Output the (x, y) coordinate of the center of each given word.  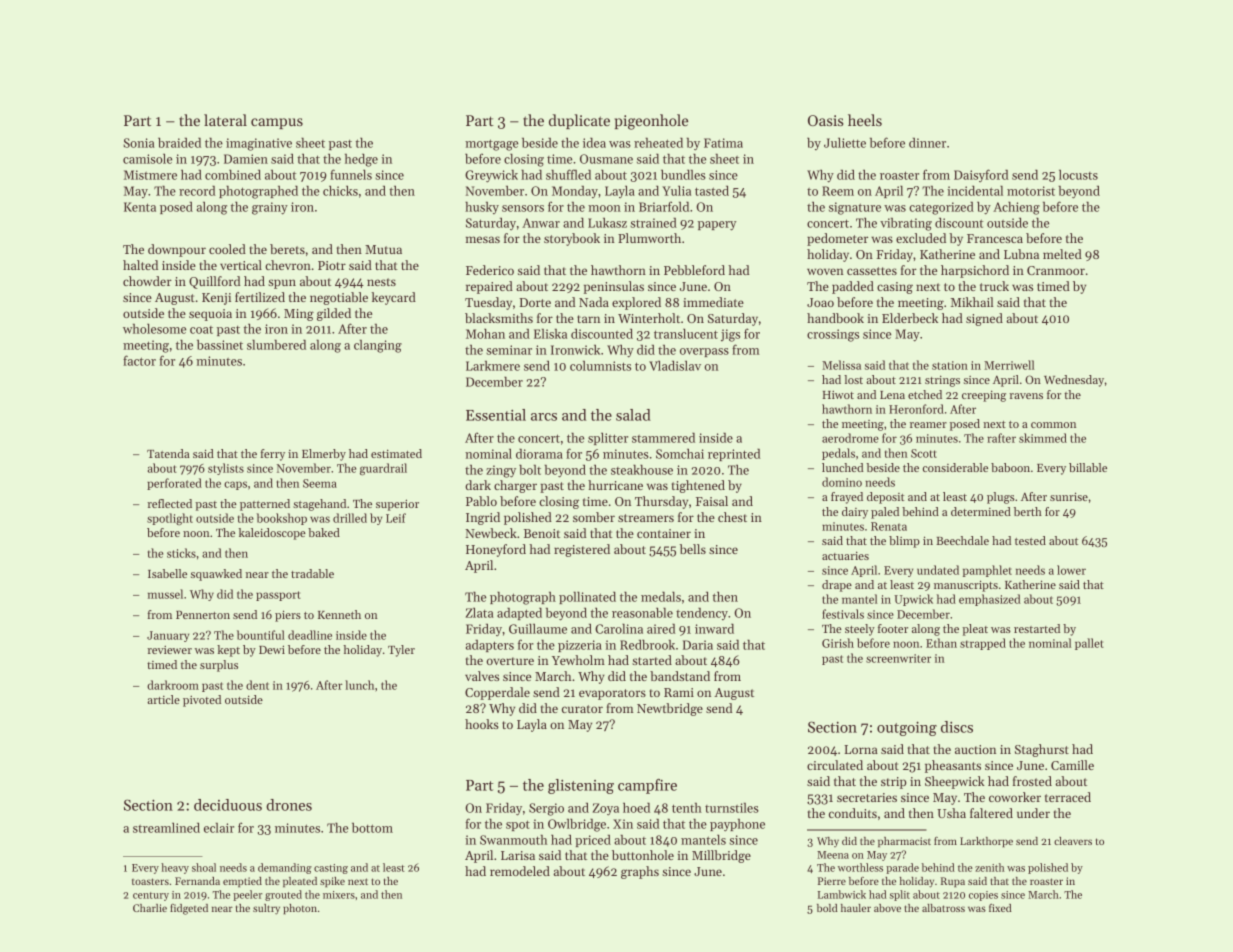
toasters (150, 881)
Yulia (676, 190)
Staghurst (1042, 750)
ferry (273, 455)
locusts (1078, 175)
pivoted (202, 701)
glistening (581, 786)
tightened (698, 486)
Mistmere (150, 175)
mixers (339, 895)
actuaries (845, 555)
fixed (1000, 908)
